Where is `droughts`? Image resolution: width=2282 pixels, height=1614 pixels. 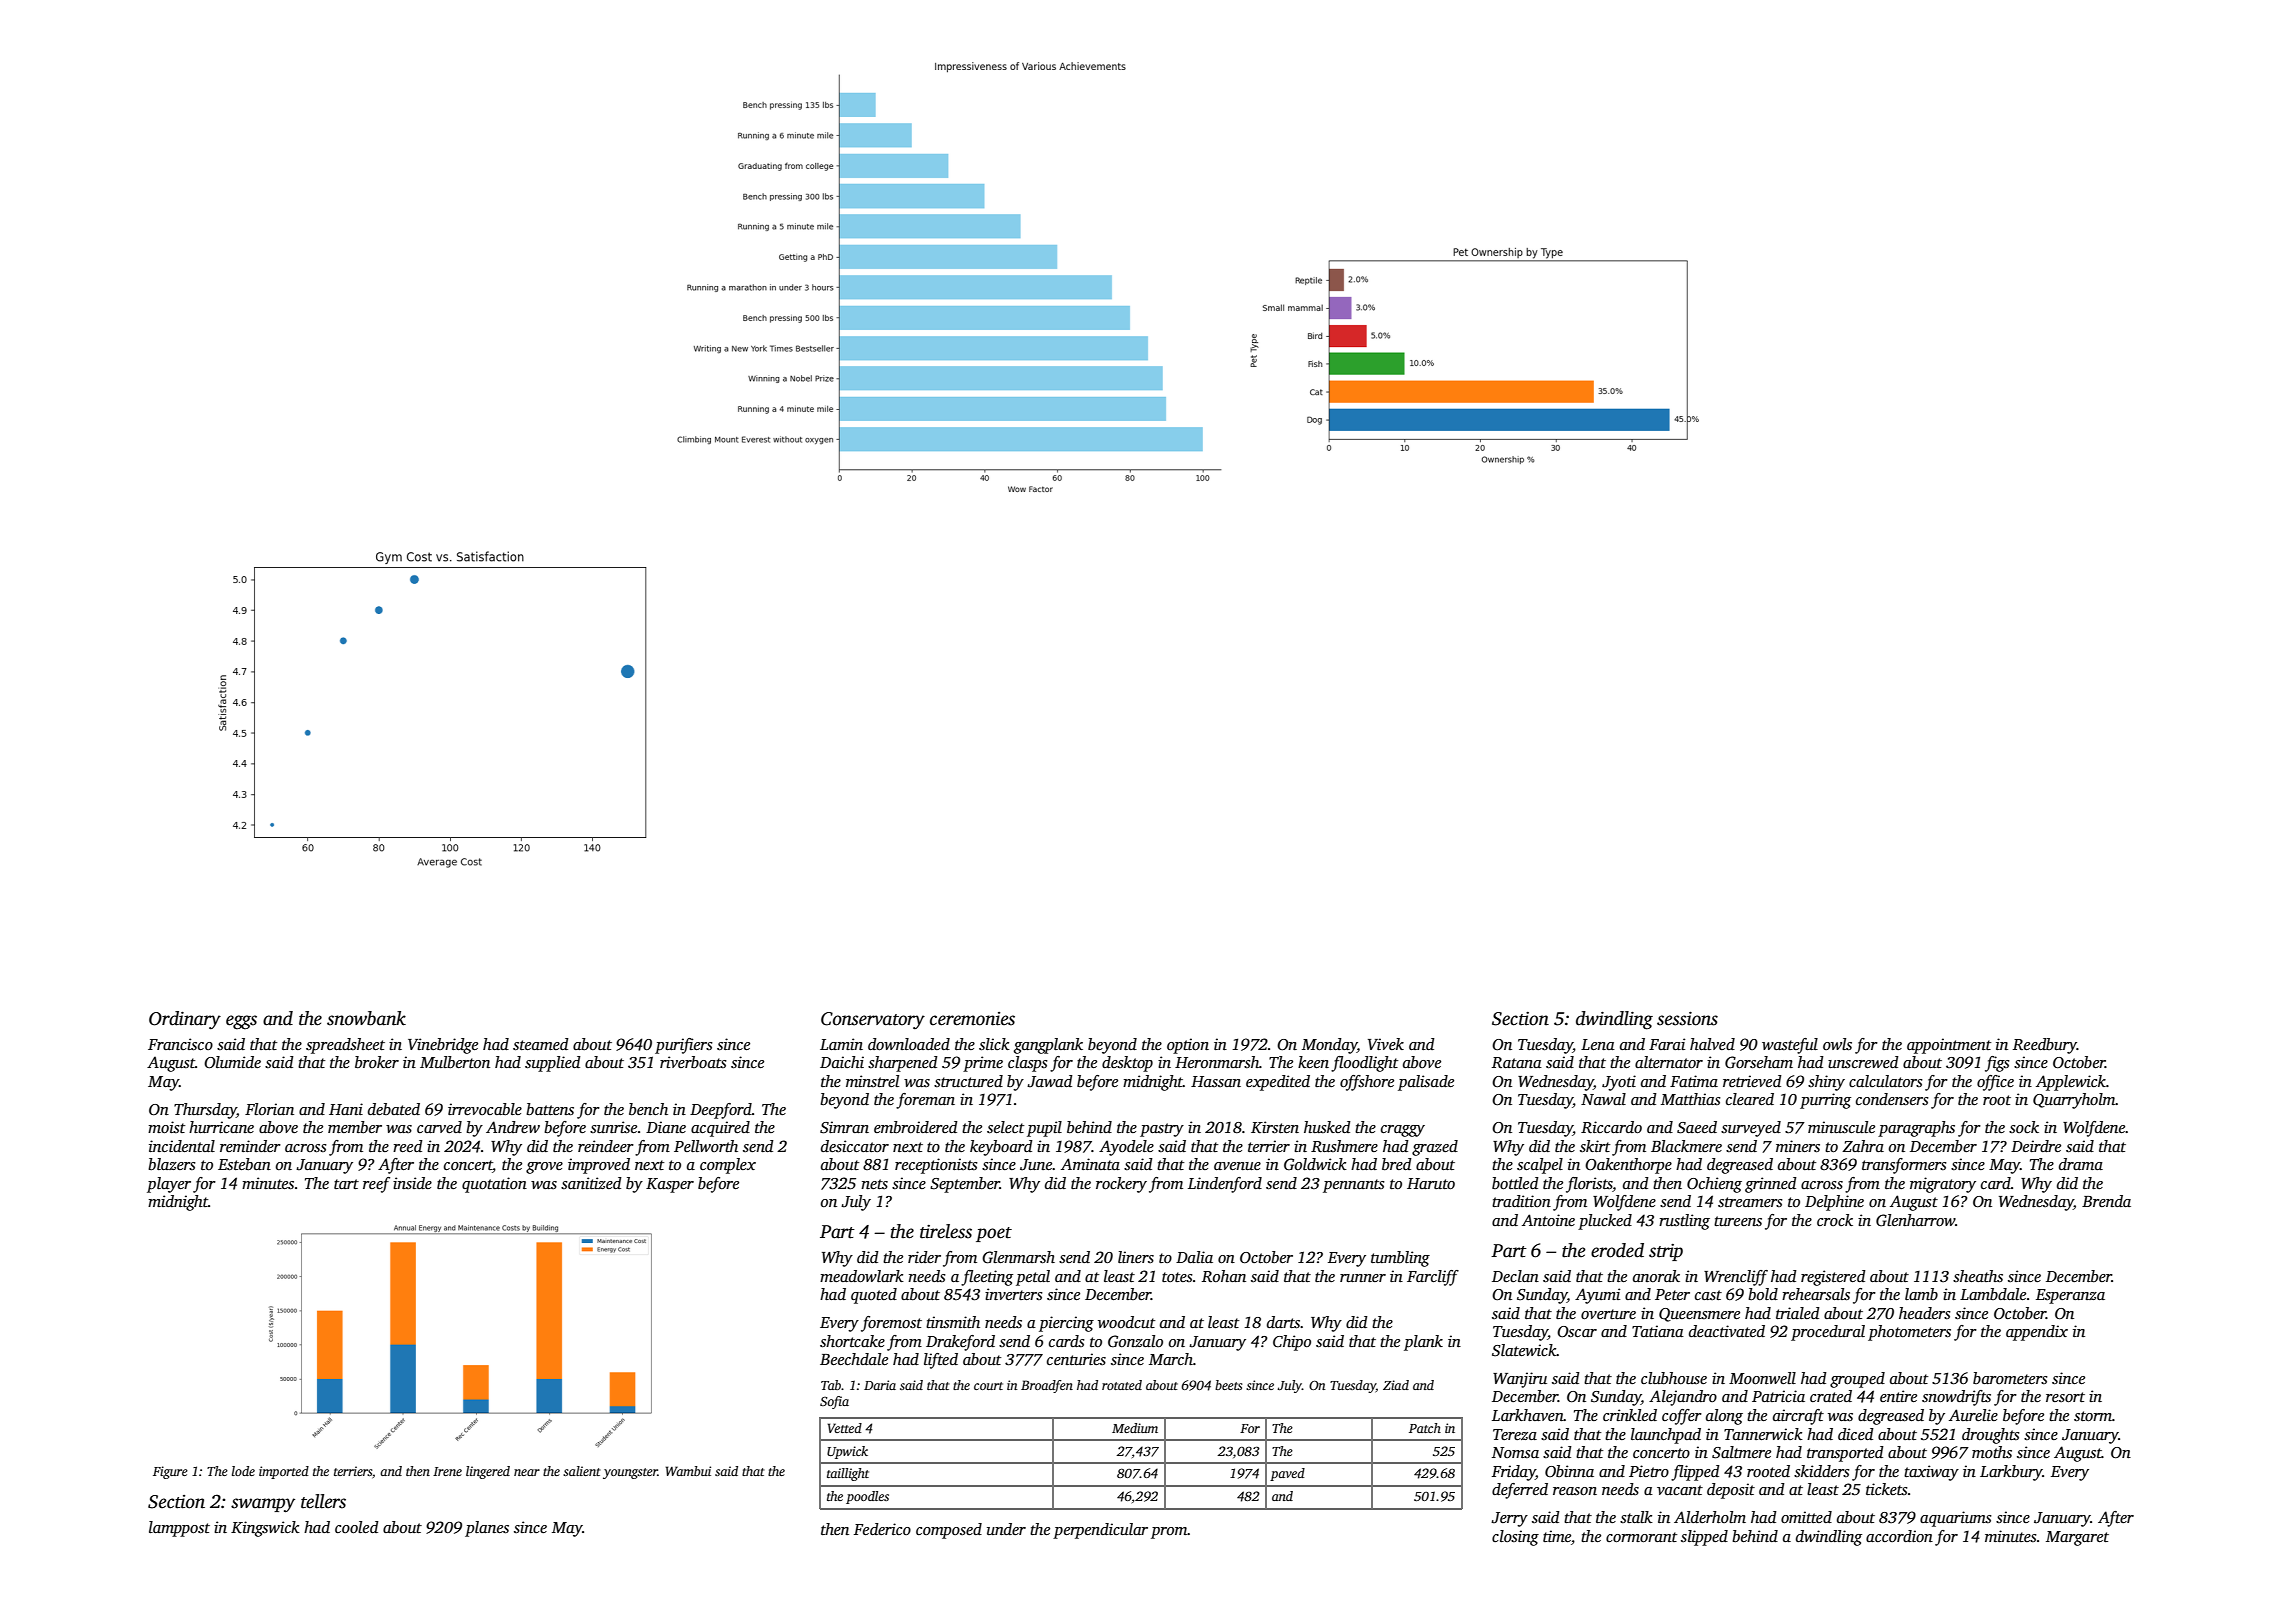
droughts is located at coordinates (1991, 1436).
